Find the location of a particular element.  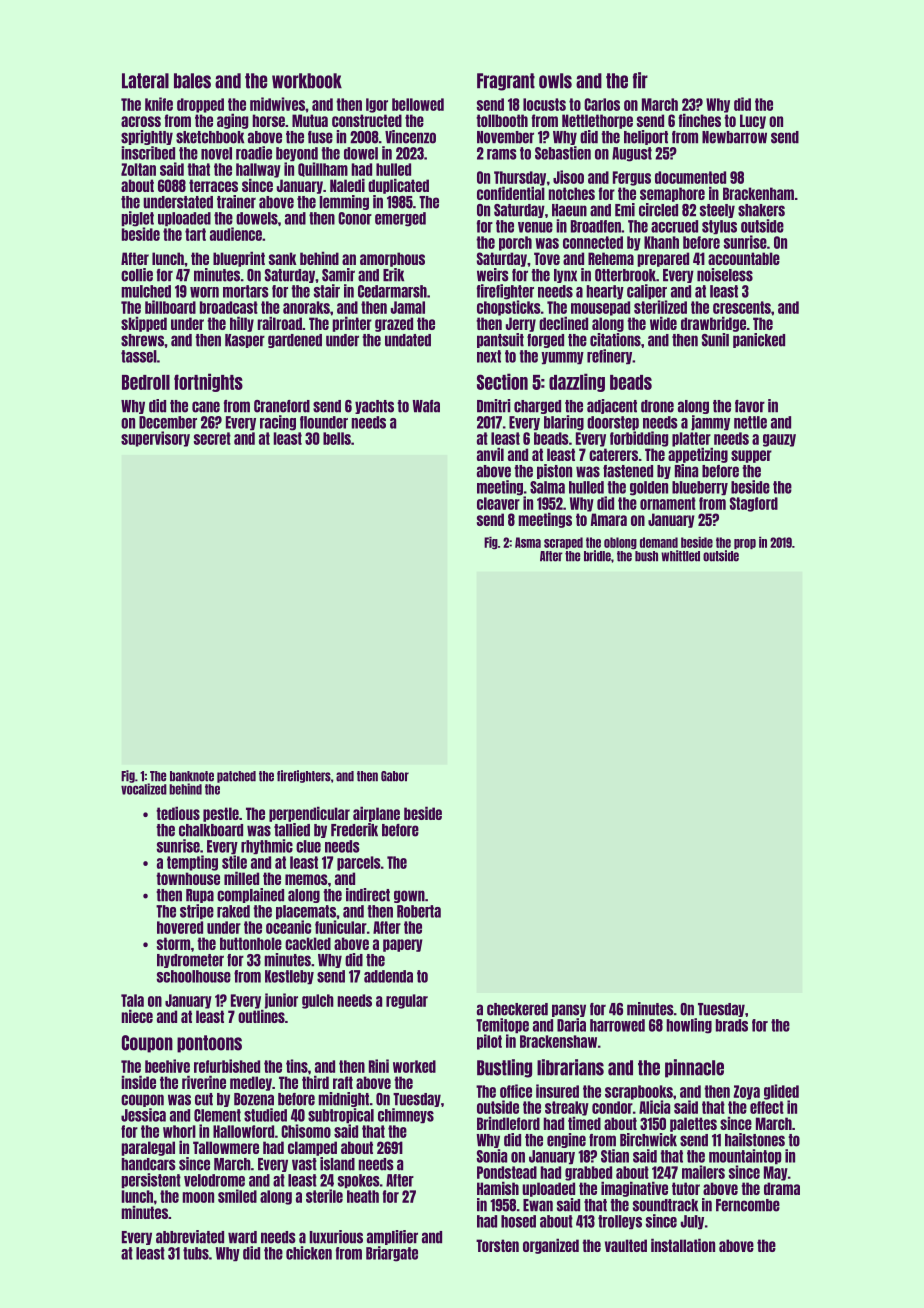

Chisomo is located at coordinates (306, 1131).
